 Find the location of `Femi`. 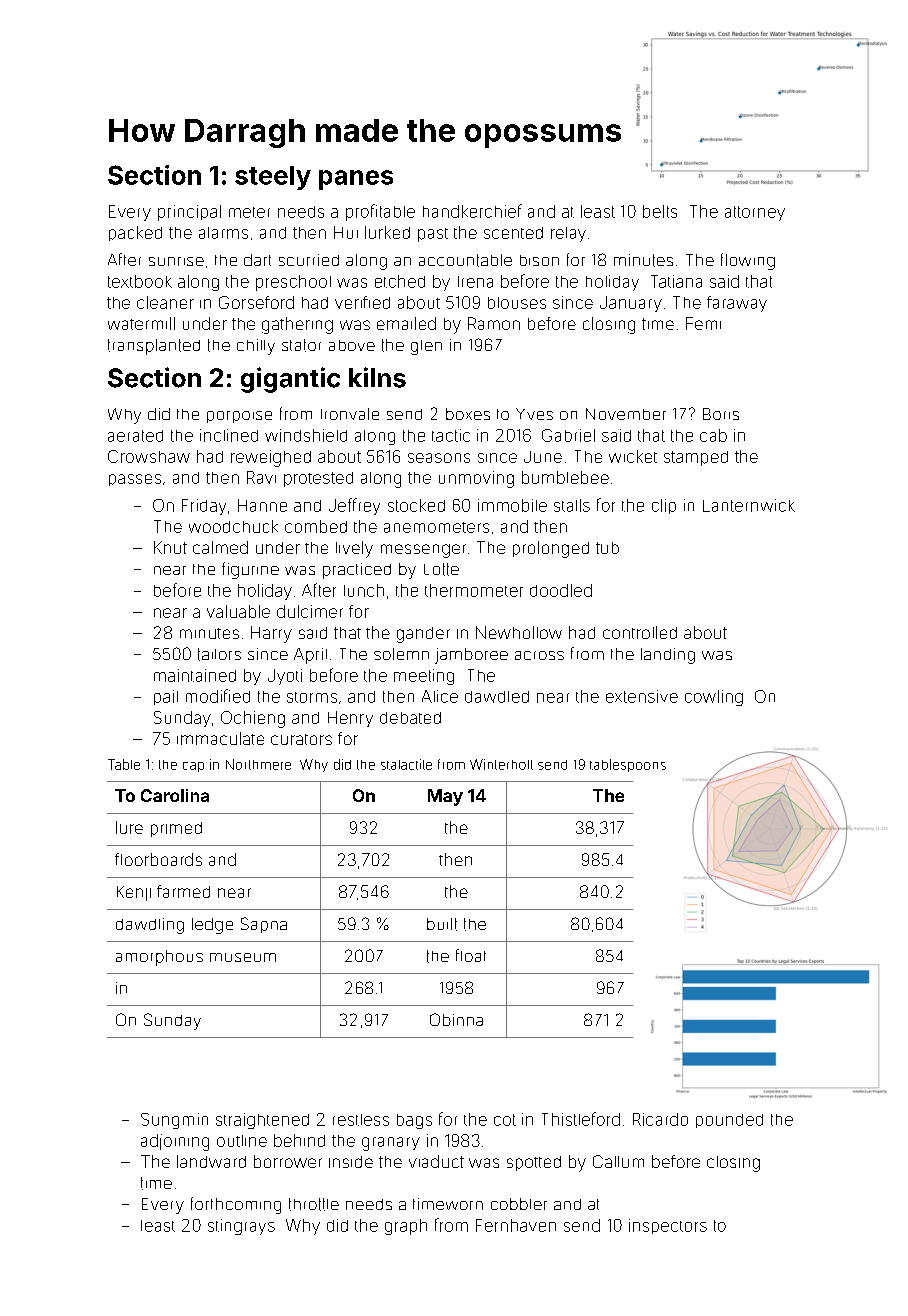

Femi is located at coordinates (703, 323).
